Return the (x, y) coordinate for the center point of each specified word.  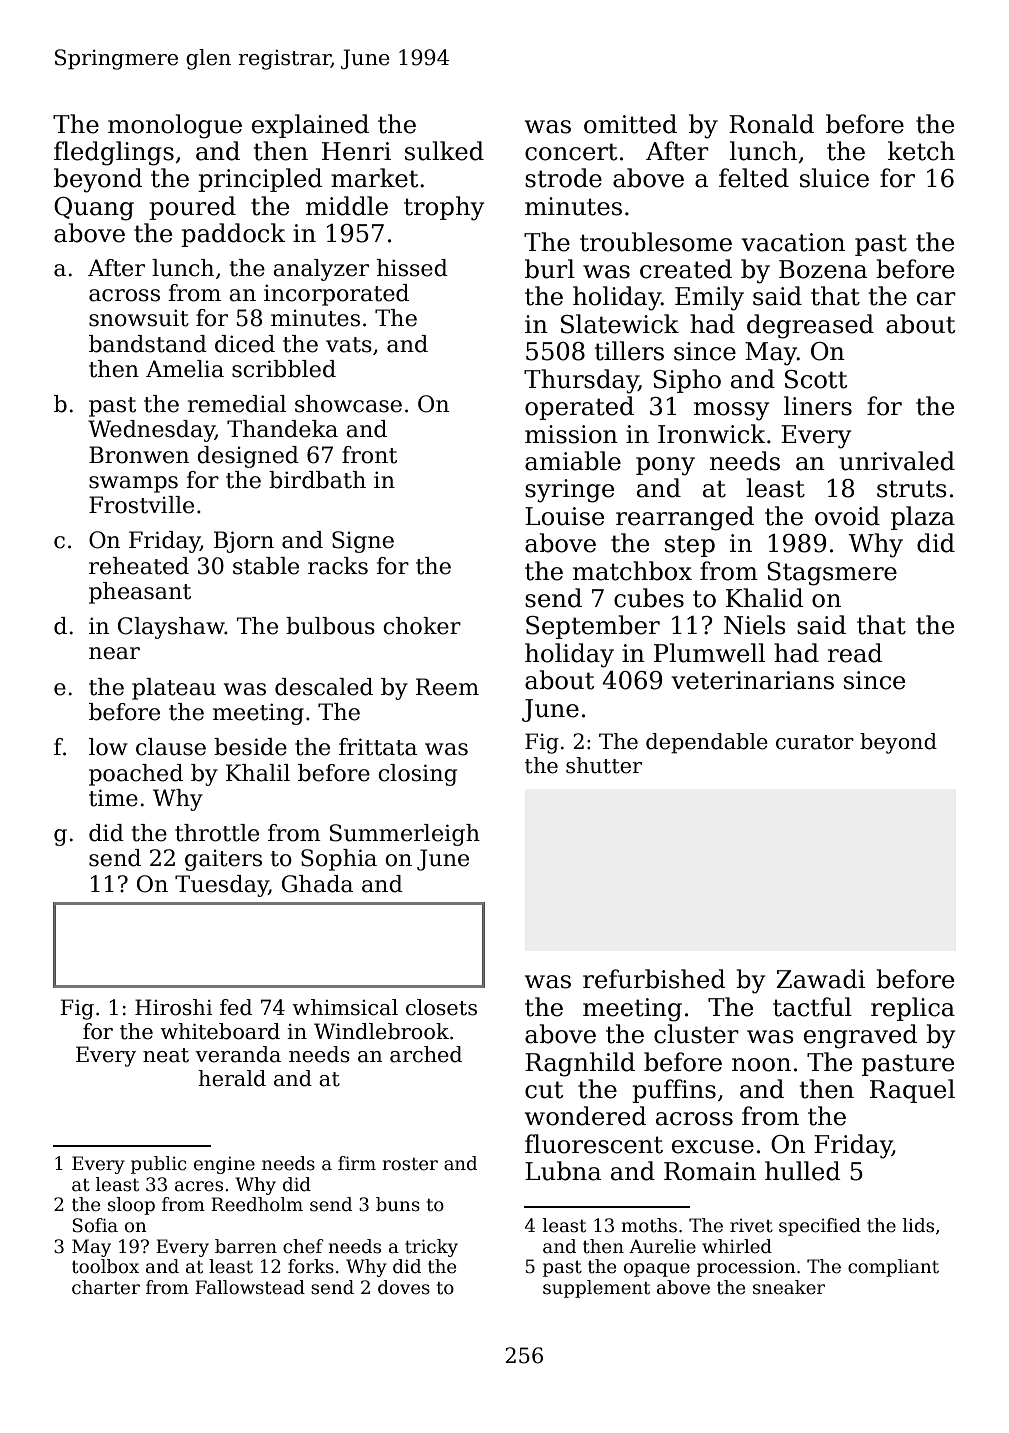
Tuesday (222, 886)
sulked (444, 151)
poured (192, 208)
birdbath (317, 480)
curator (815, 742)
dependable (707, 743)
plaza (923, 518)
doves (404, 1287)
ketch (921, 151)
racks (338, 566)
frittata (378, 747)
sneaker (789, 1287)
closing (417, 775)
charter (106, 1287)
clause (171, 747)
